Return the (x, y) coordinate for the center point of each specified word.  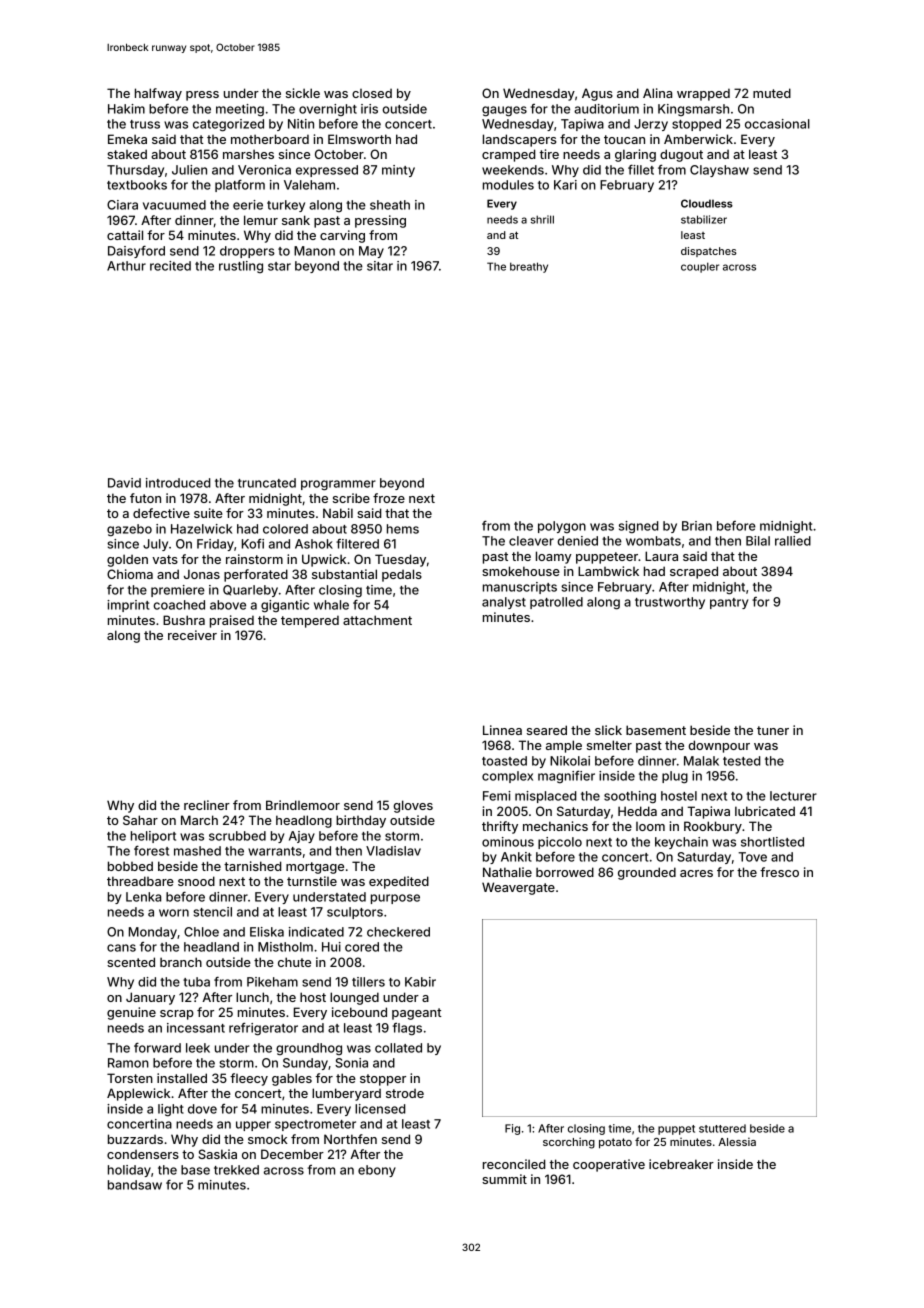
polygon (562, 527)
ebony (377, 1171)
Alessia (737, 1141)
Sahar (140, 820)
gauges (504, 111)
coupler (700, 267)
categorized (228, 125)
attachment (377, 620)
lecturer (793, 796)
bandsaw (135, 1185)
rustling (241, 267)
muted (772, 93)
